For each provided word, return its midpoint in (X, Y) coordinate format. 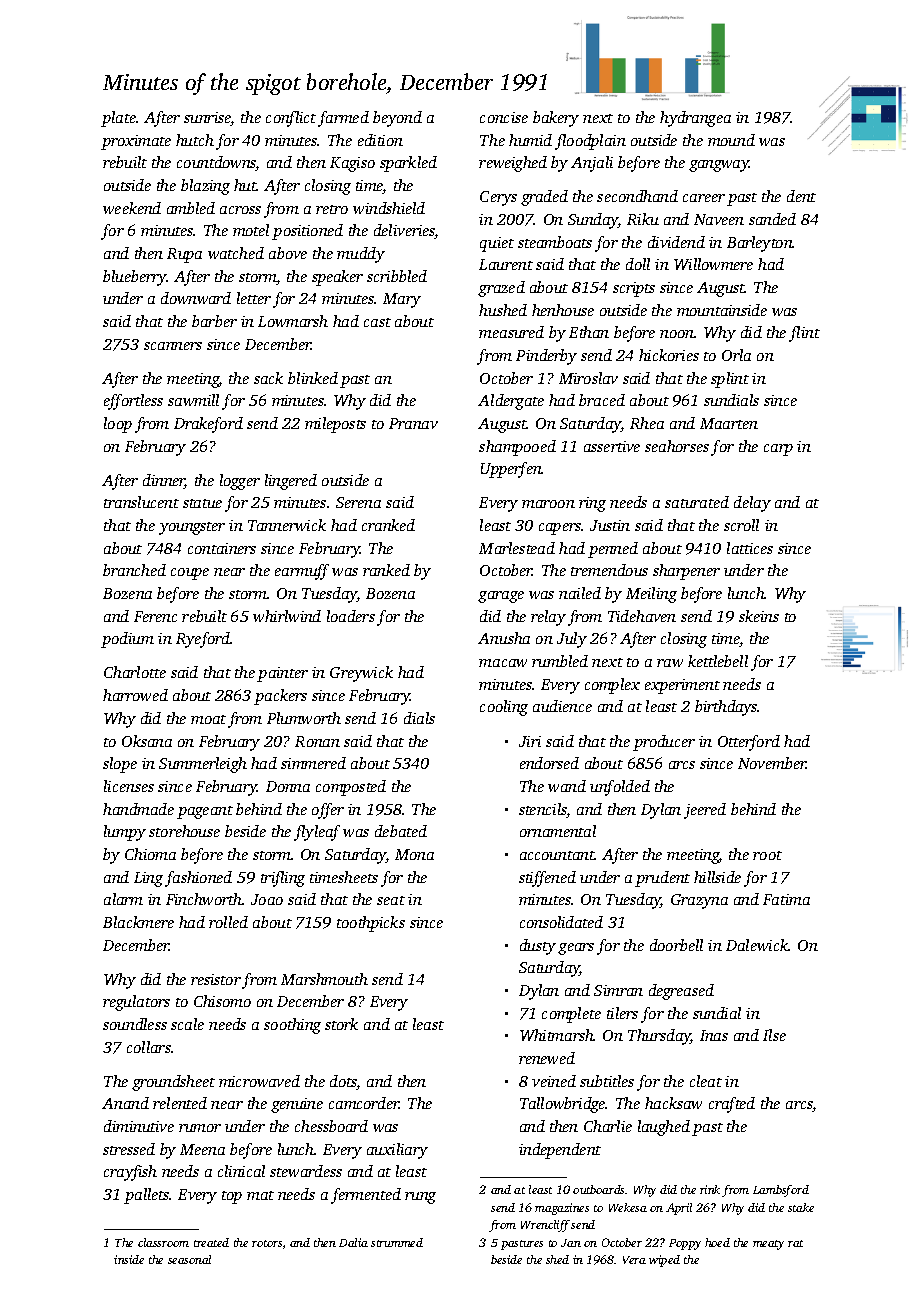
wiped (664, 1261)
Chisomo (222, 1001)
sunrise (207, 119)
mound (731, 140)
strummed (397, 1242)
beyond (397, 119)
